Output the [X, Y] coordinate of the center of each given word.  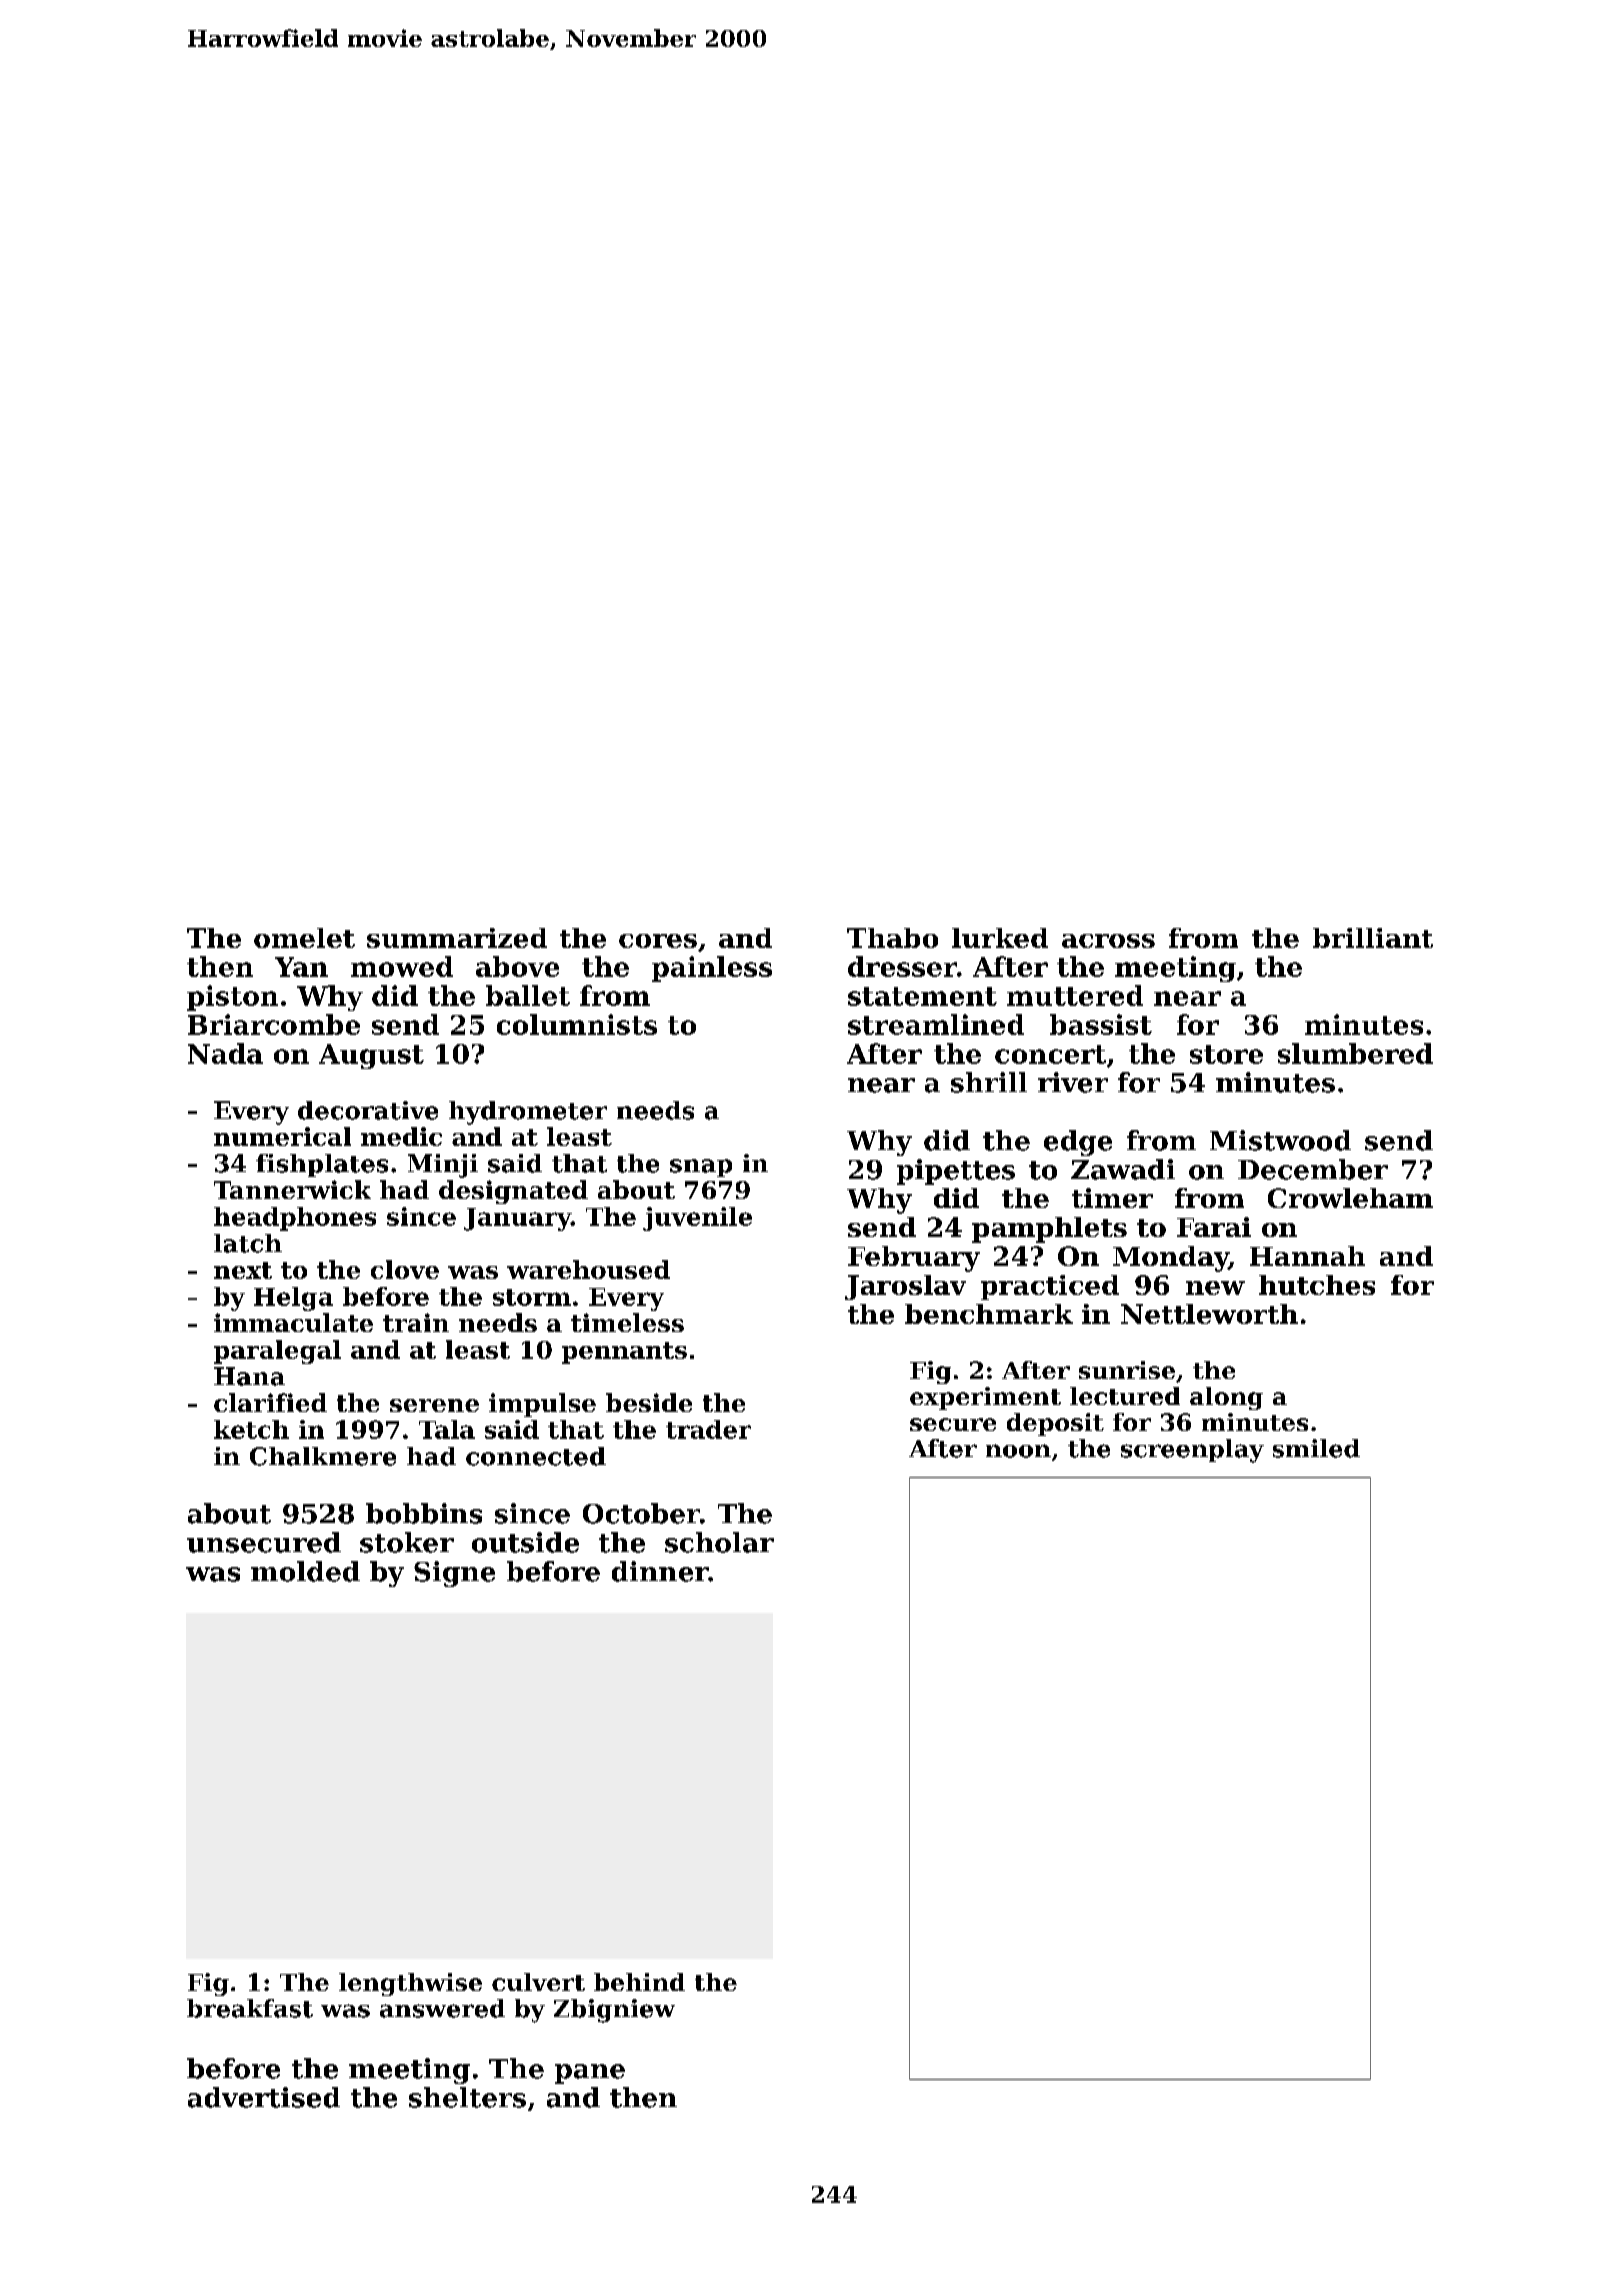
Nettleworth [1209, 1314]
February [914, 1259]
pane [590, 2074]
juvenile [697, 1219]
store [1226, 1054]
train [416, 1322]
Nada [225, 1053]
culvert [538, 1982]
